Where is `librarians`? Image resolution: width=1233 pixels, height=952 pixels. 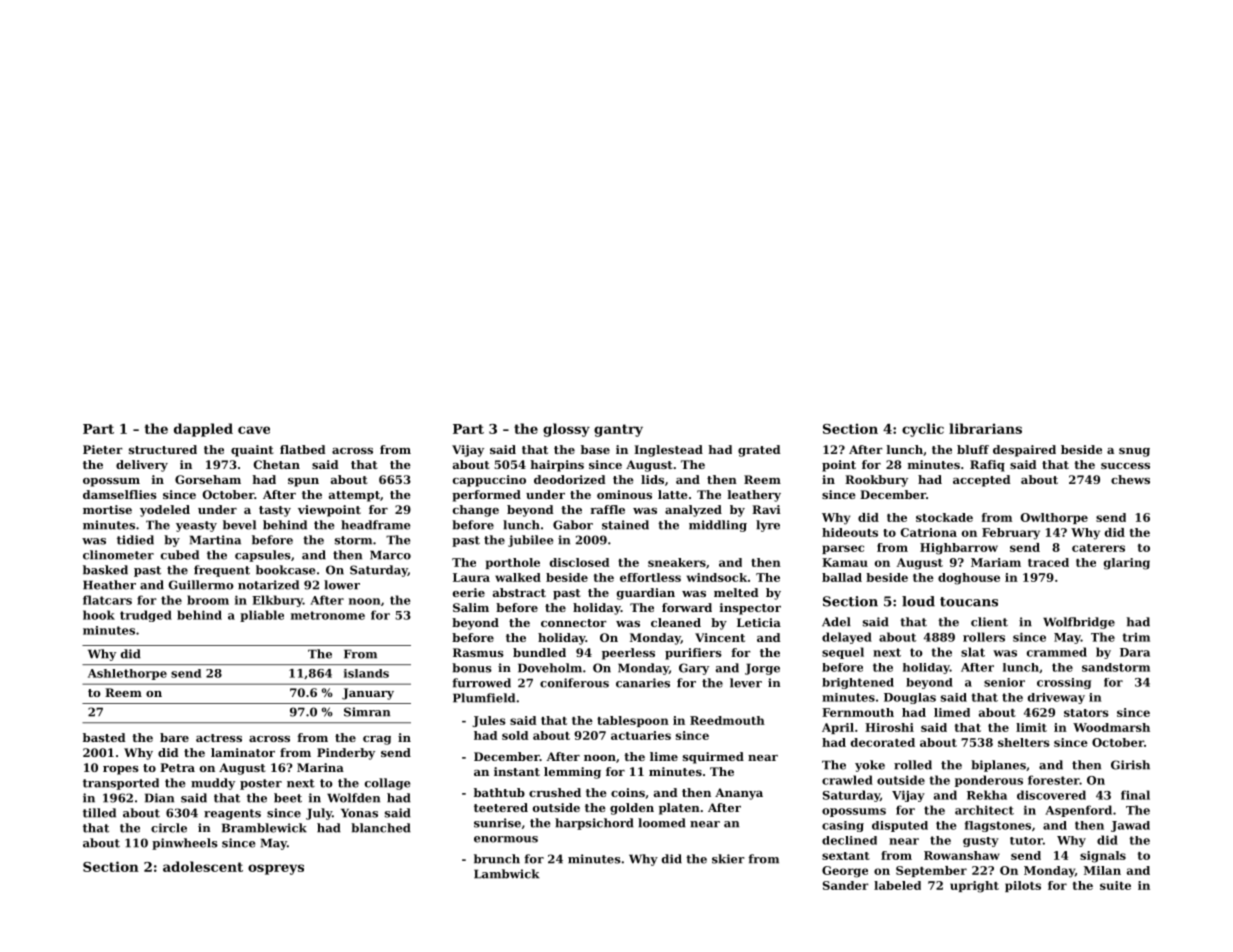 librarians is located at coordinates (985, 428).
